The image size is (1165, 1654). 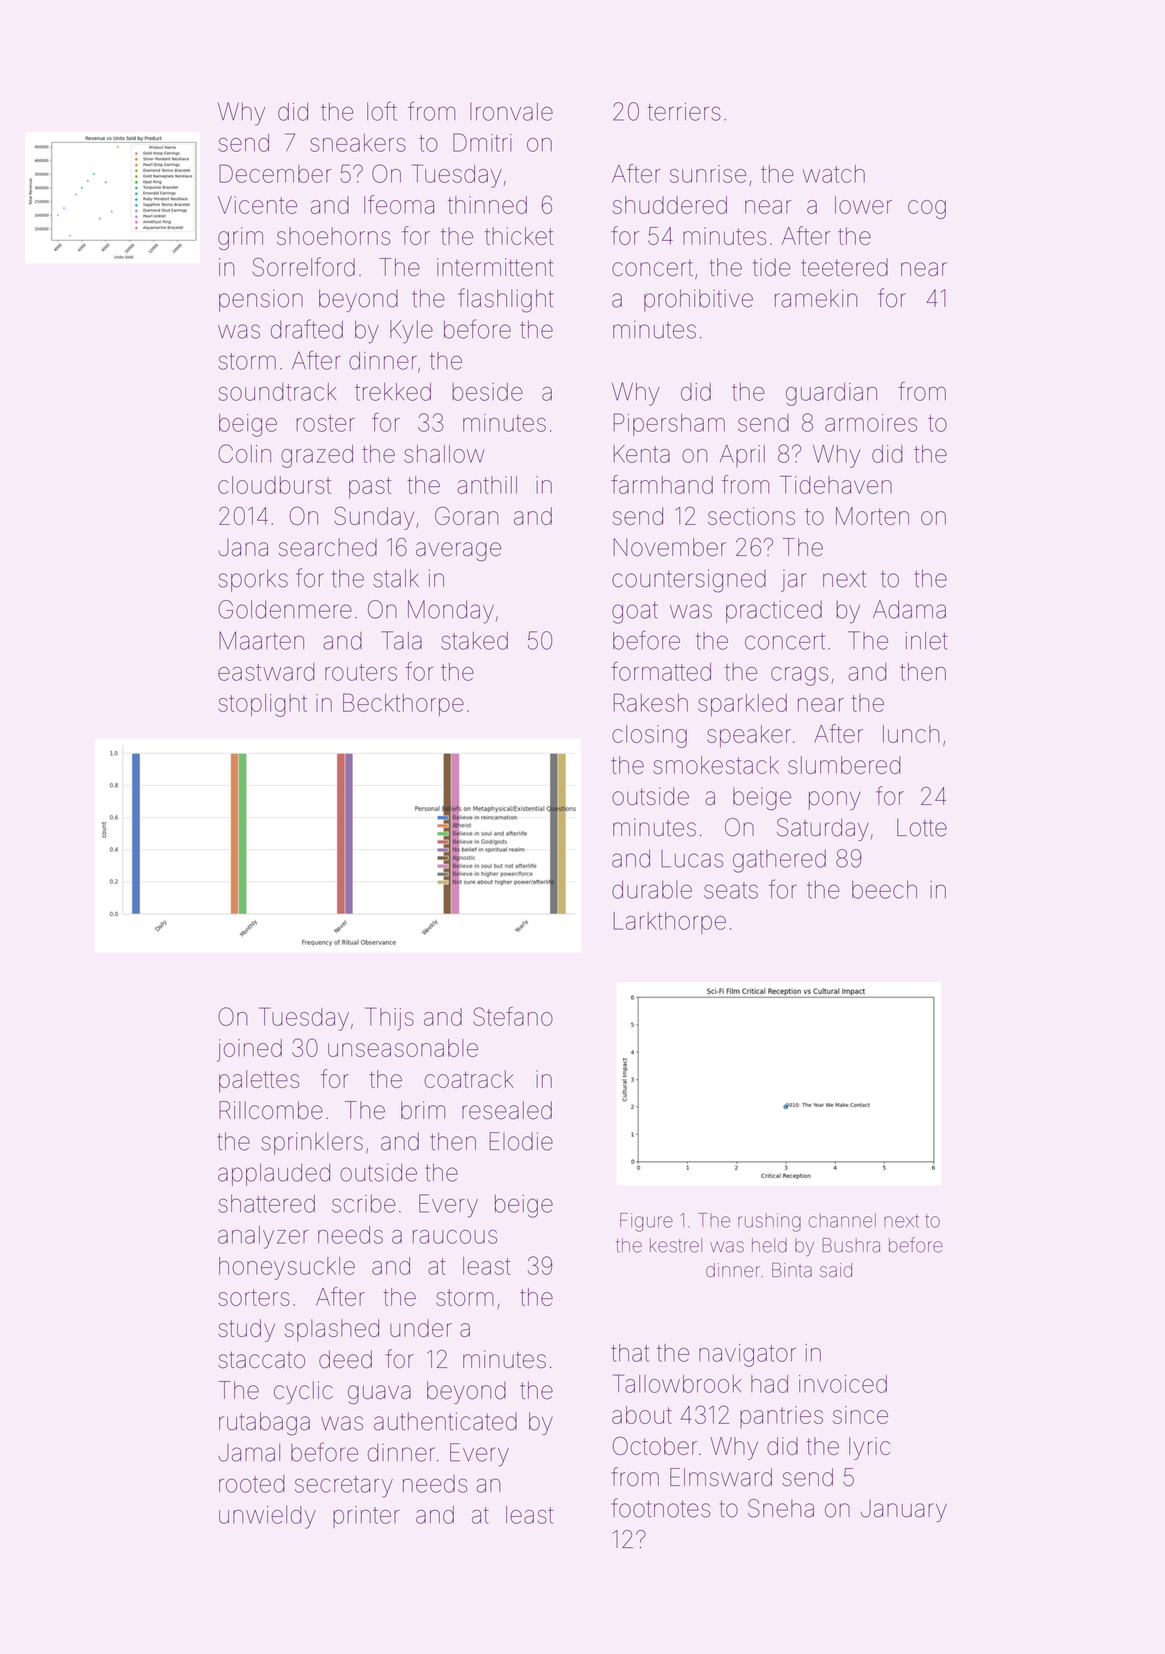 I want to click on beech, so click(x=884, y=890).
